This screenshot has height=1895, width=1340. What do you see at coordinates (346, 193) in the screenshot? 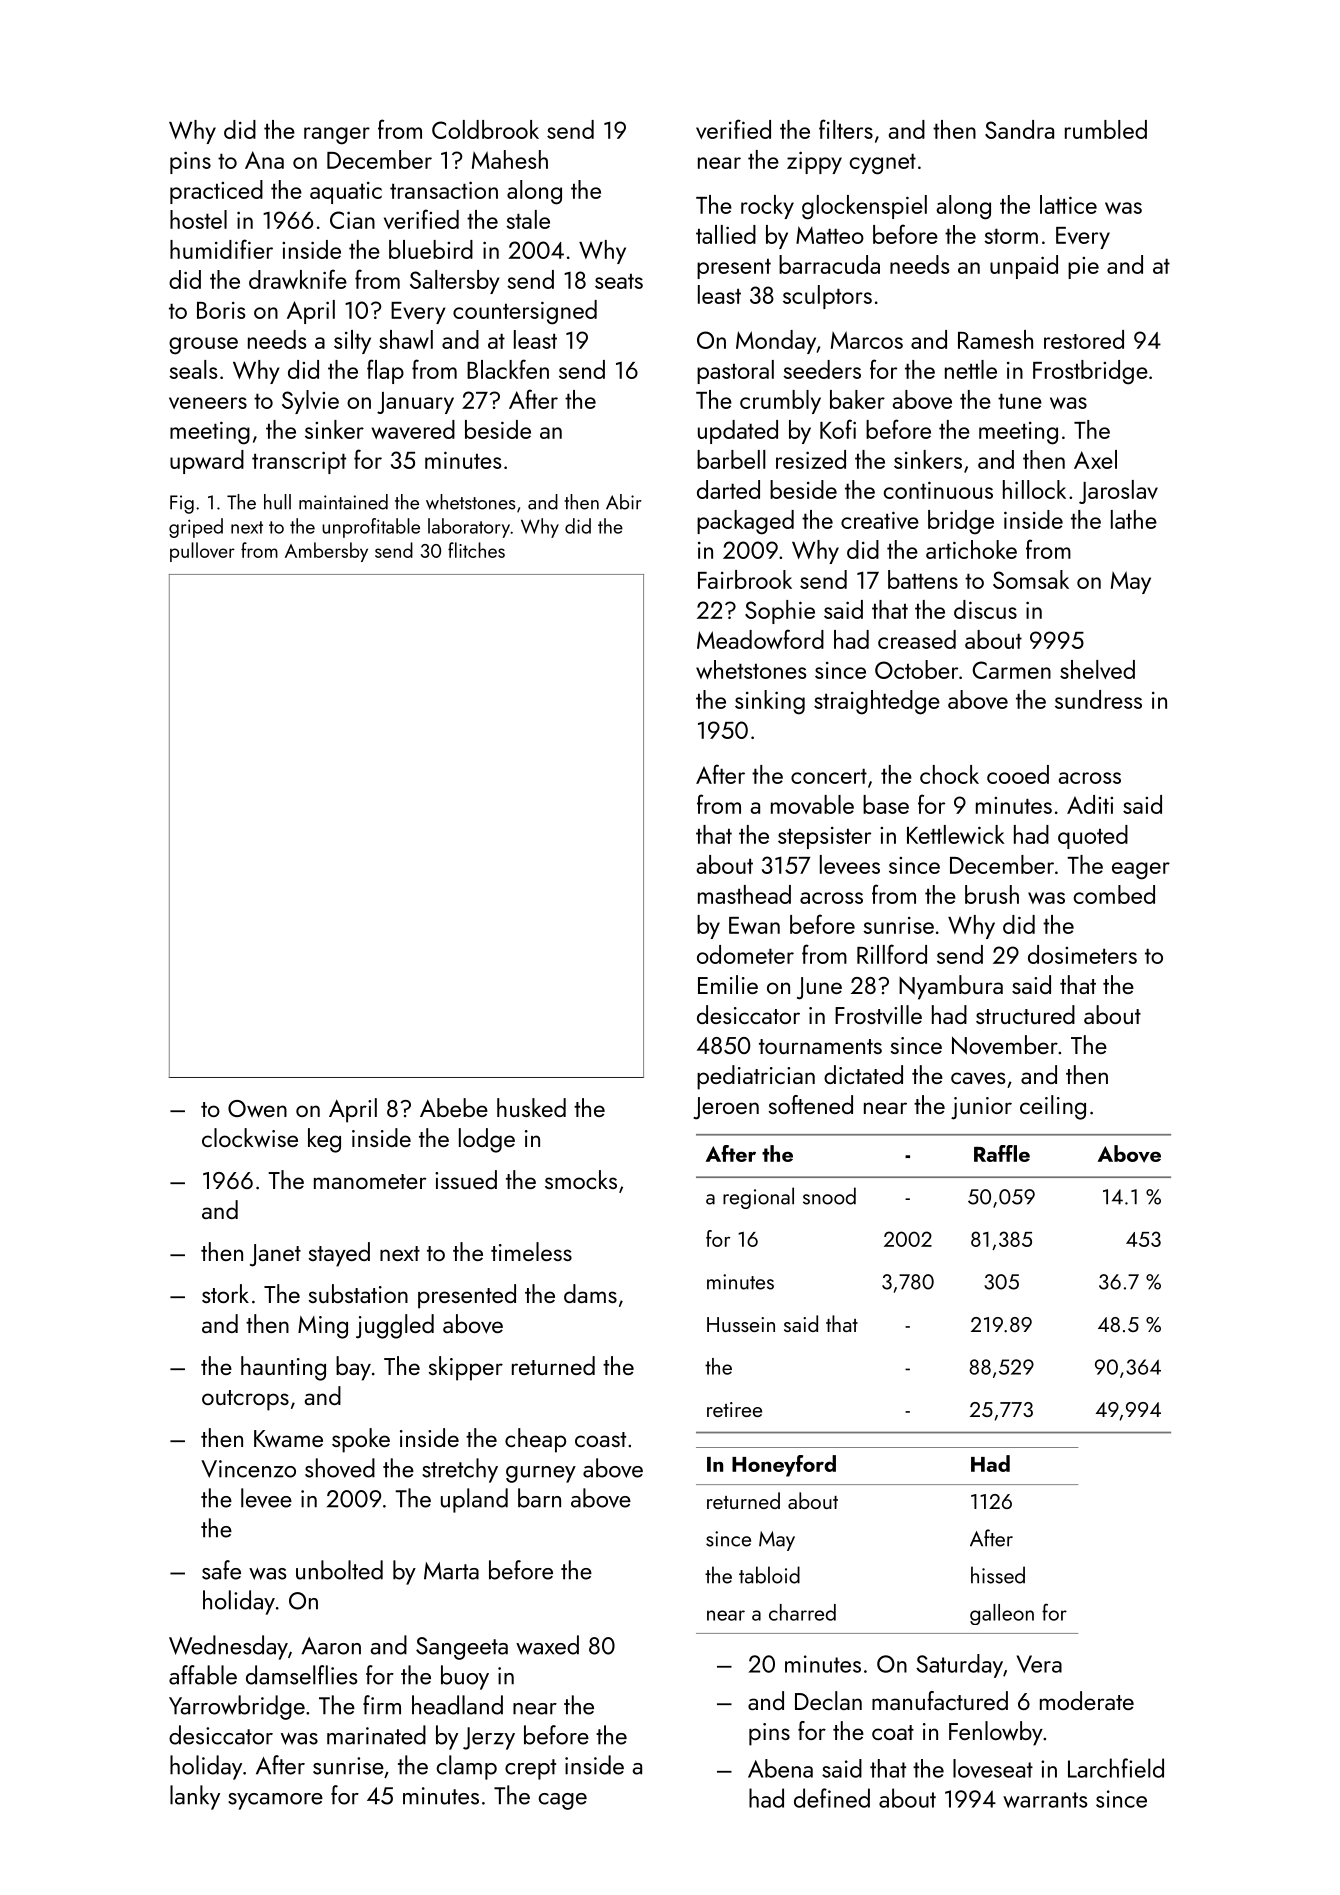
I see `aquatic` at bounding box center [346, 193].
